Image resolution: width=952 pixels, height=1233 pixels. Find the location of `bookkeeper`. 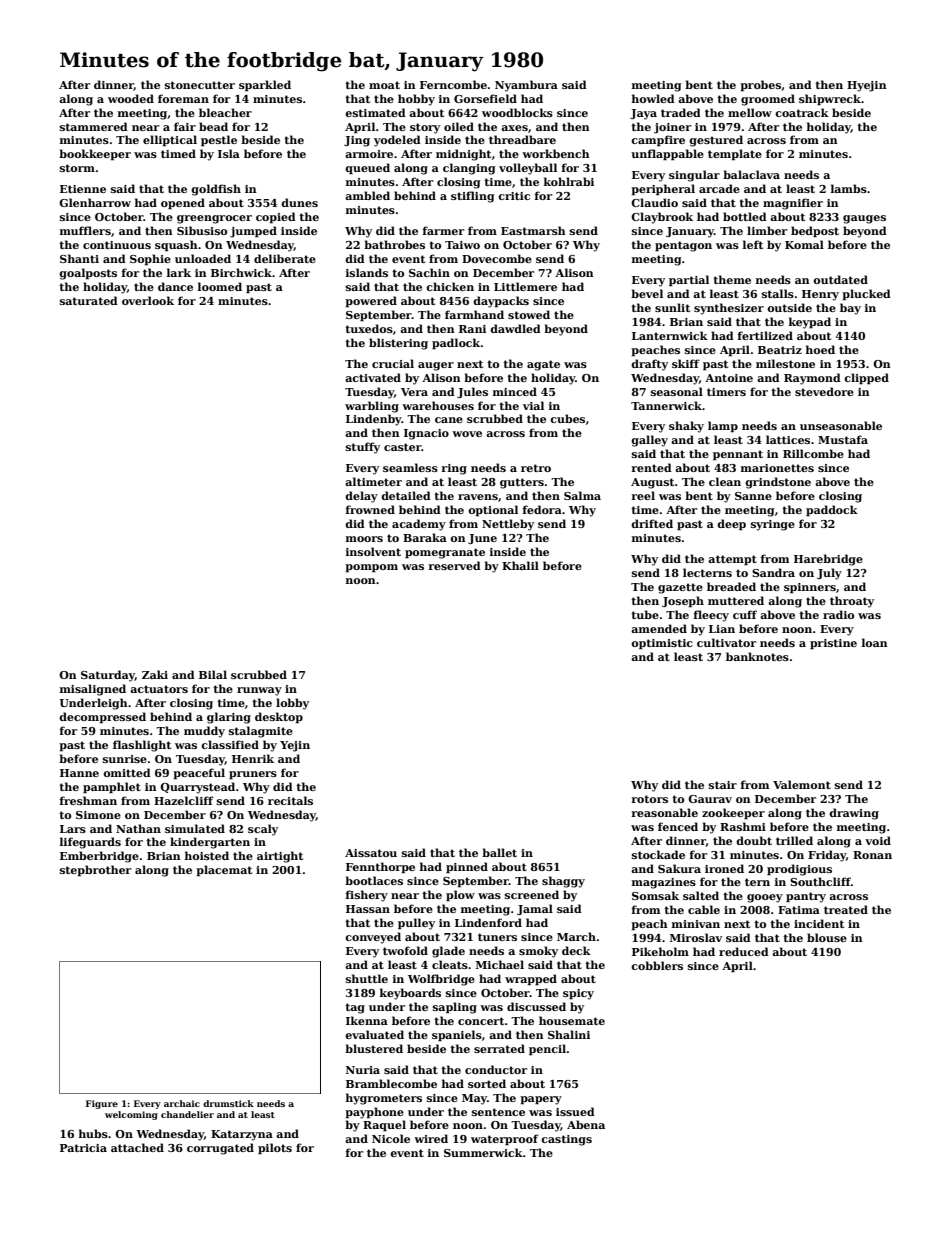

bookkeeper is located at coordinates (95, 155).
